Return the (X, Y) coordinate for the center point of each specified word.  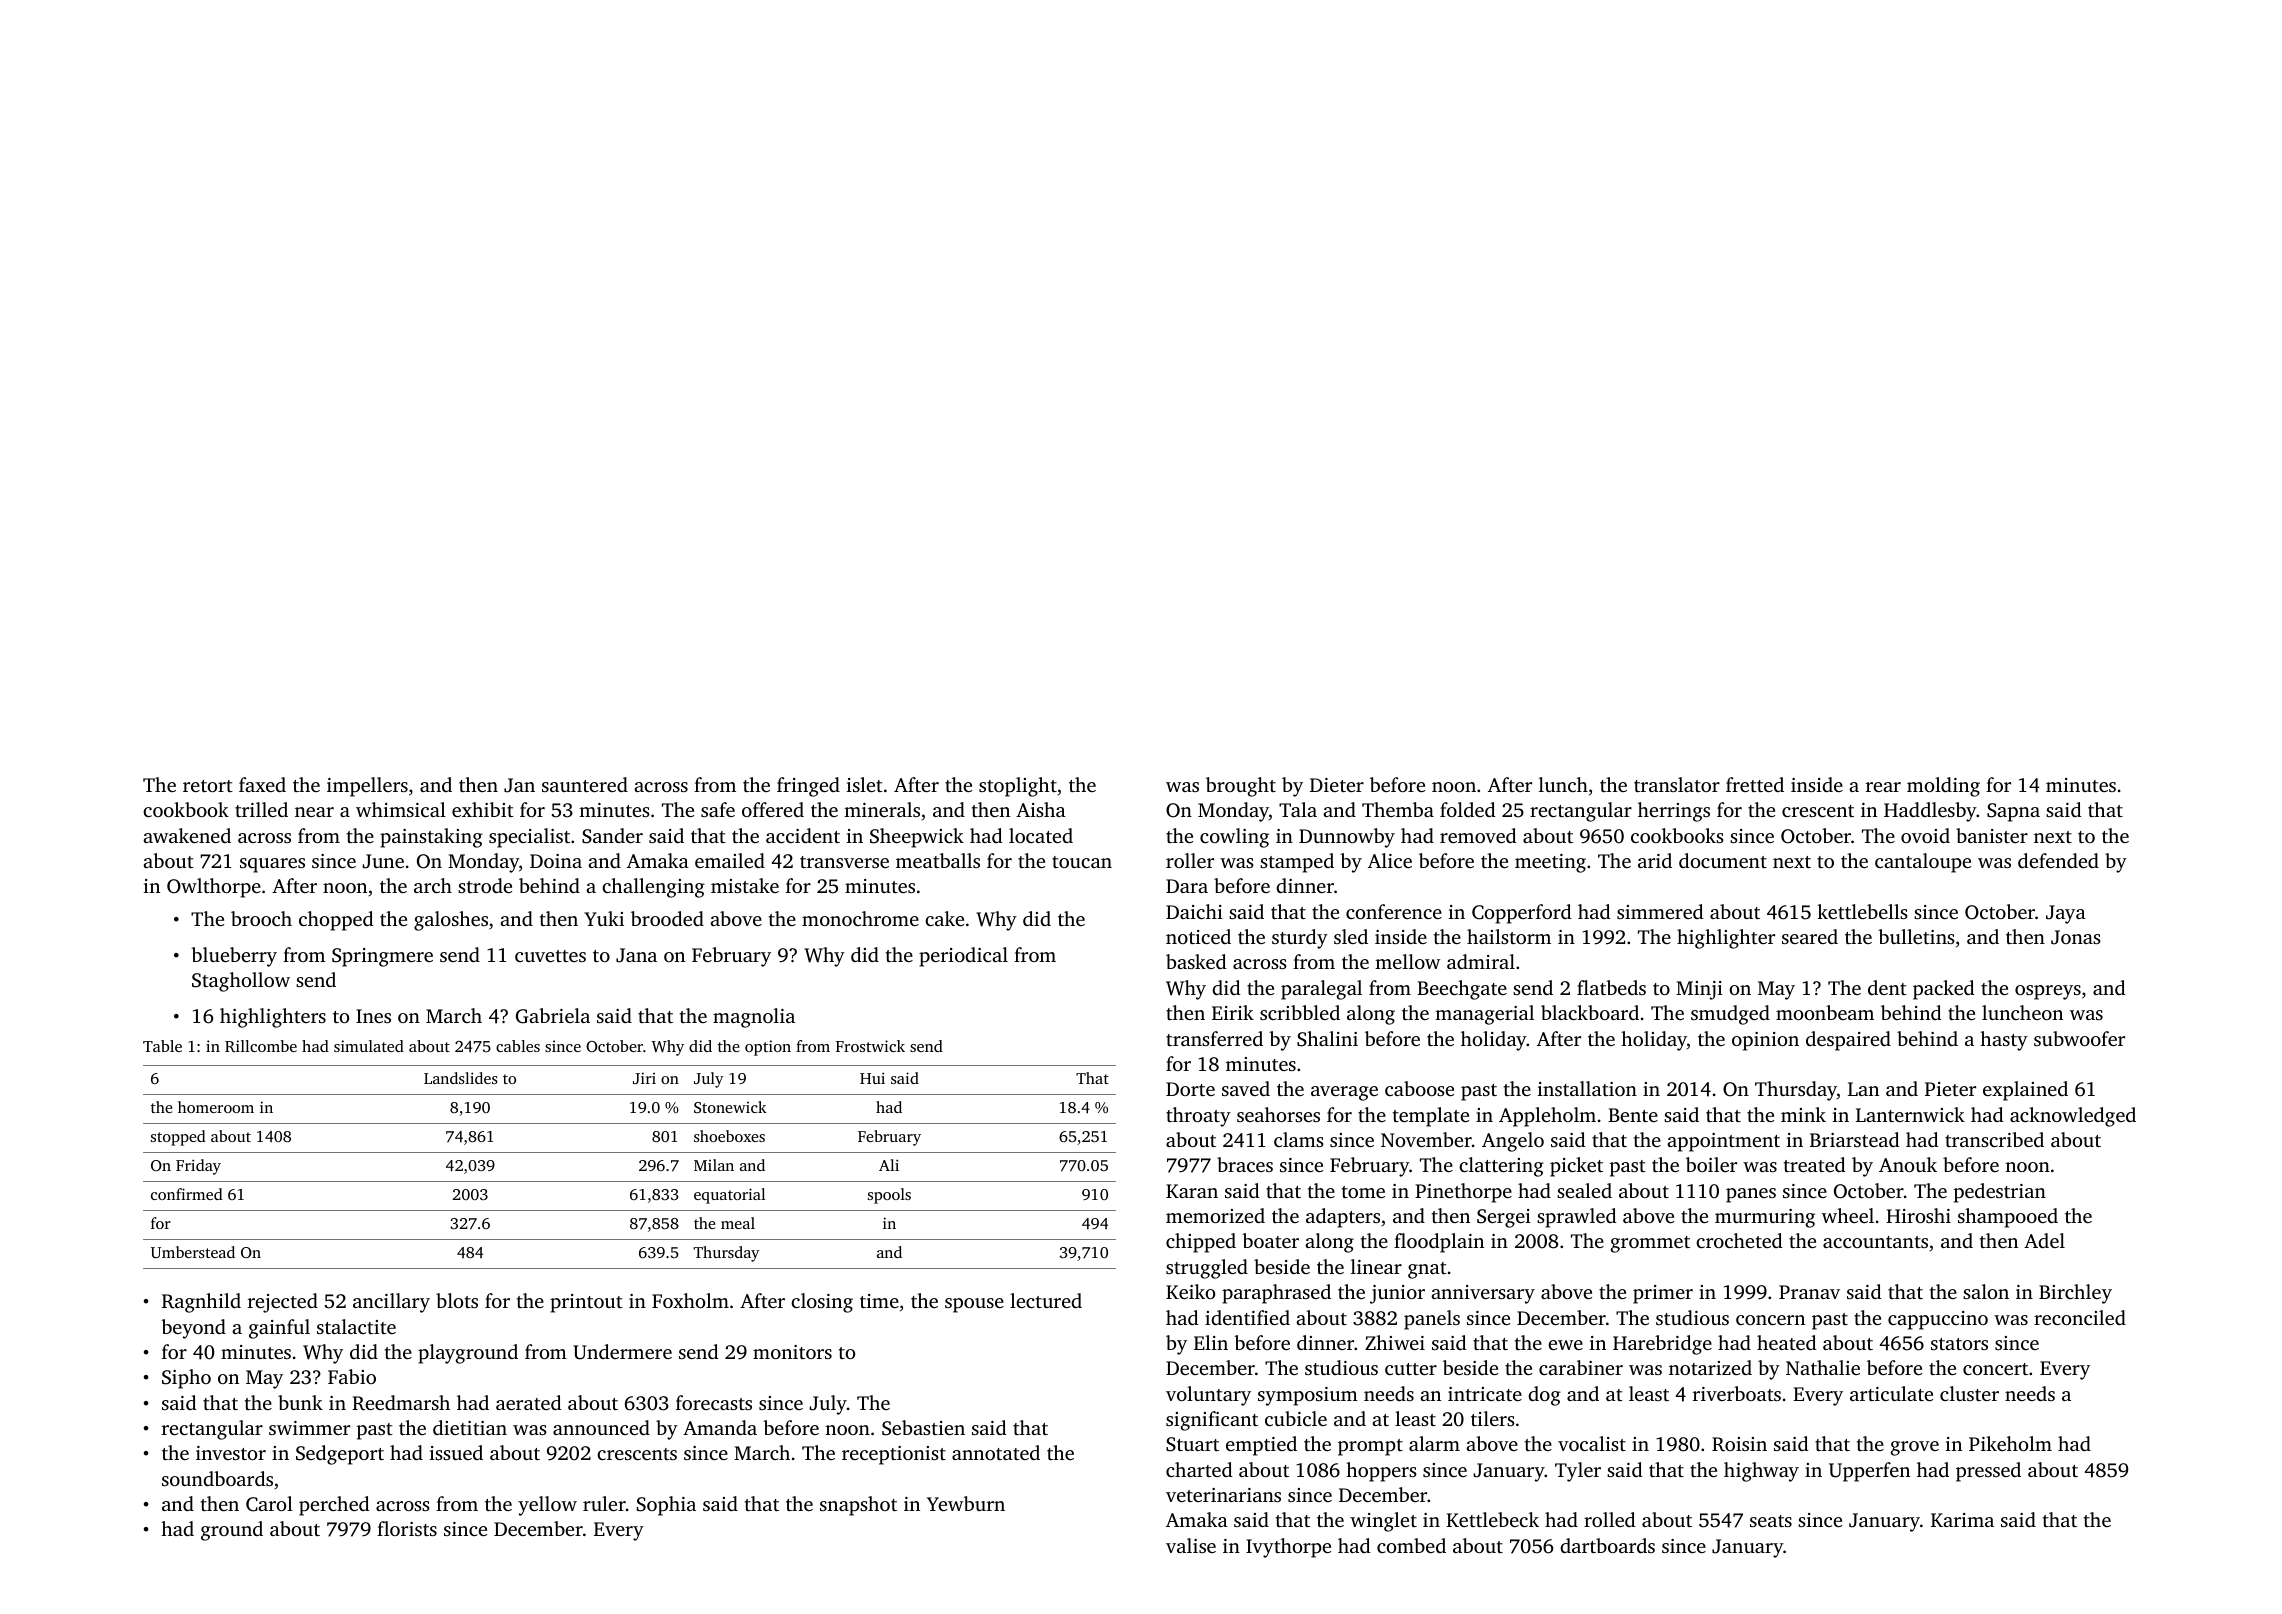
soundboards (217, 1478)
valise (1191, 1545)
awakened (187, 835)
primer (1663, 1294)
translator (1677, 784)
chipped (1201, 1243)
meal (738, 1223)
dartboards (1607, 1545)
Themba (1398, 809)
